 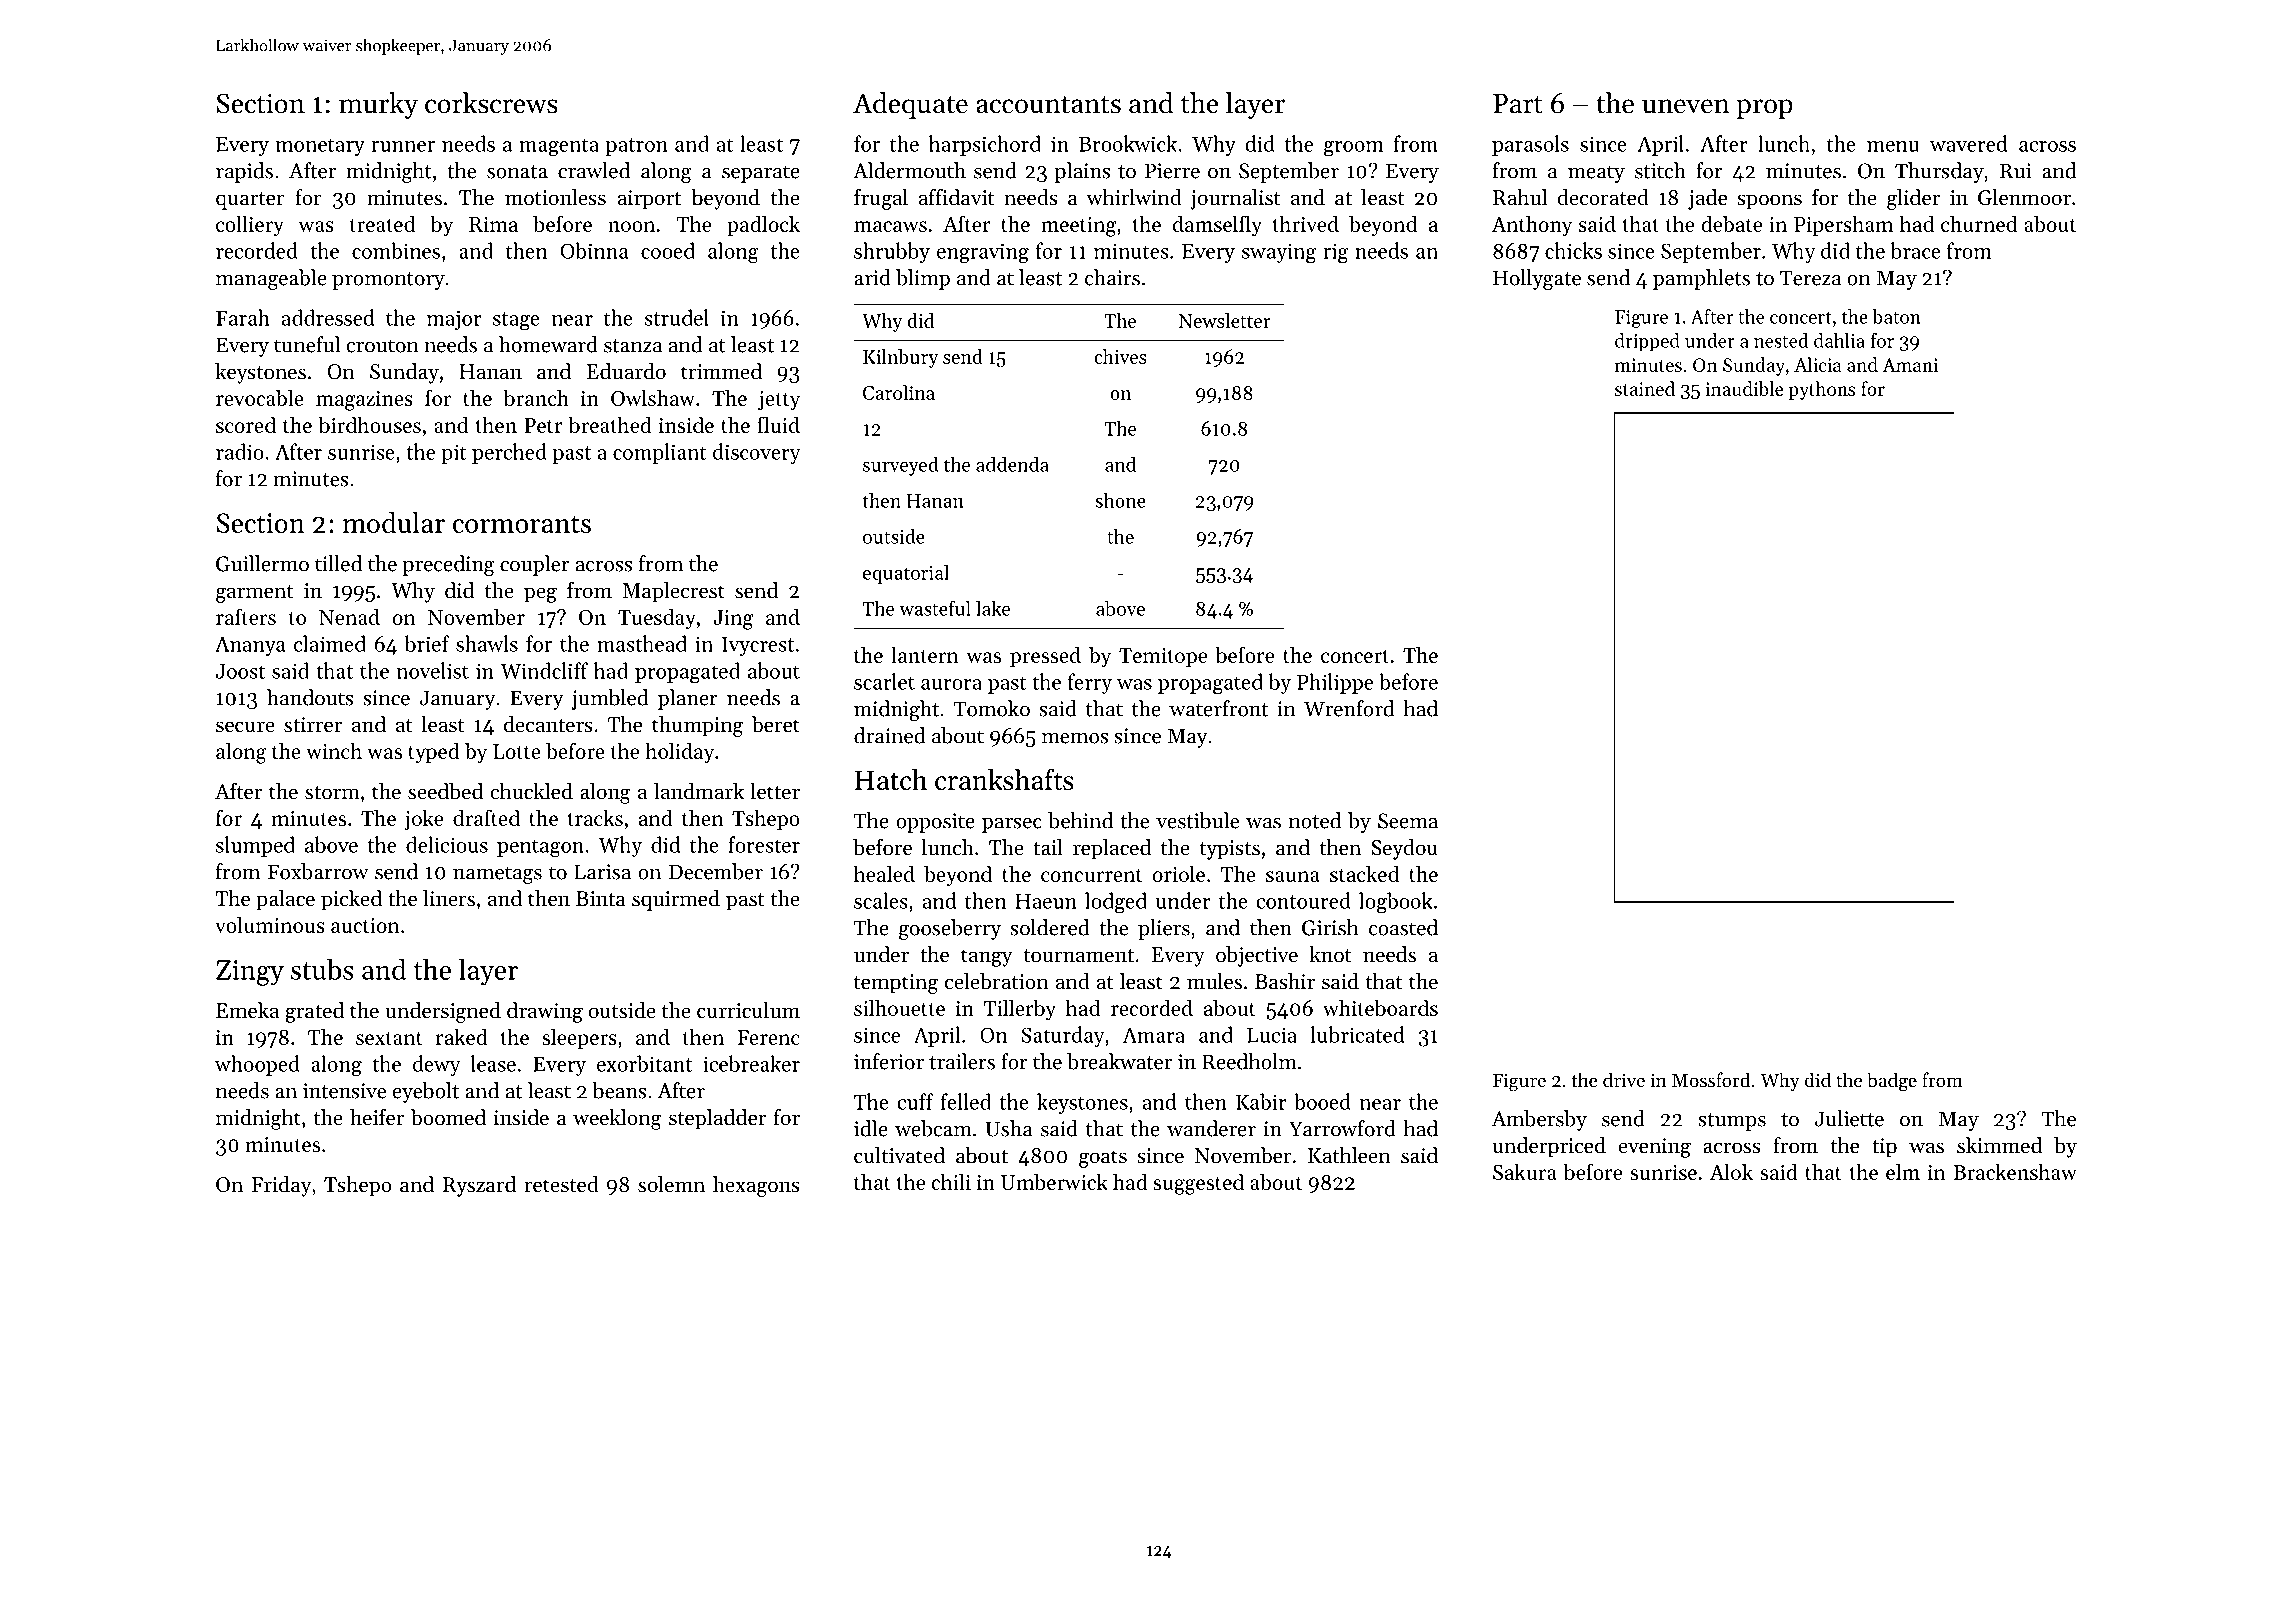 I want to click on equatorial, so click(x=906, y=574).
